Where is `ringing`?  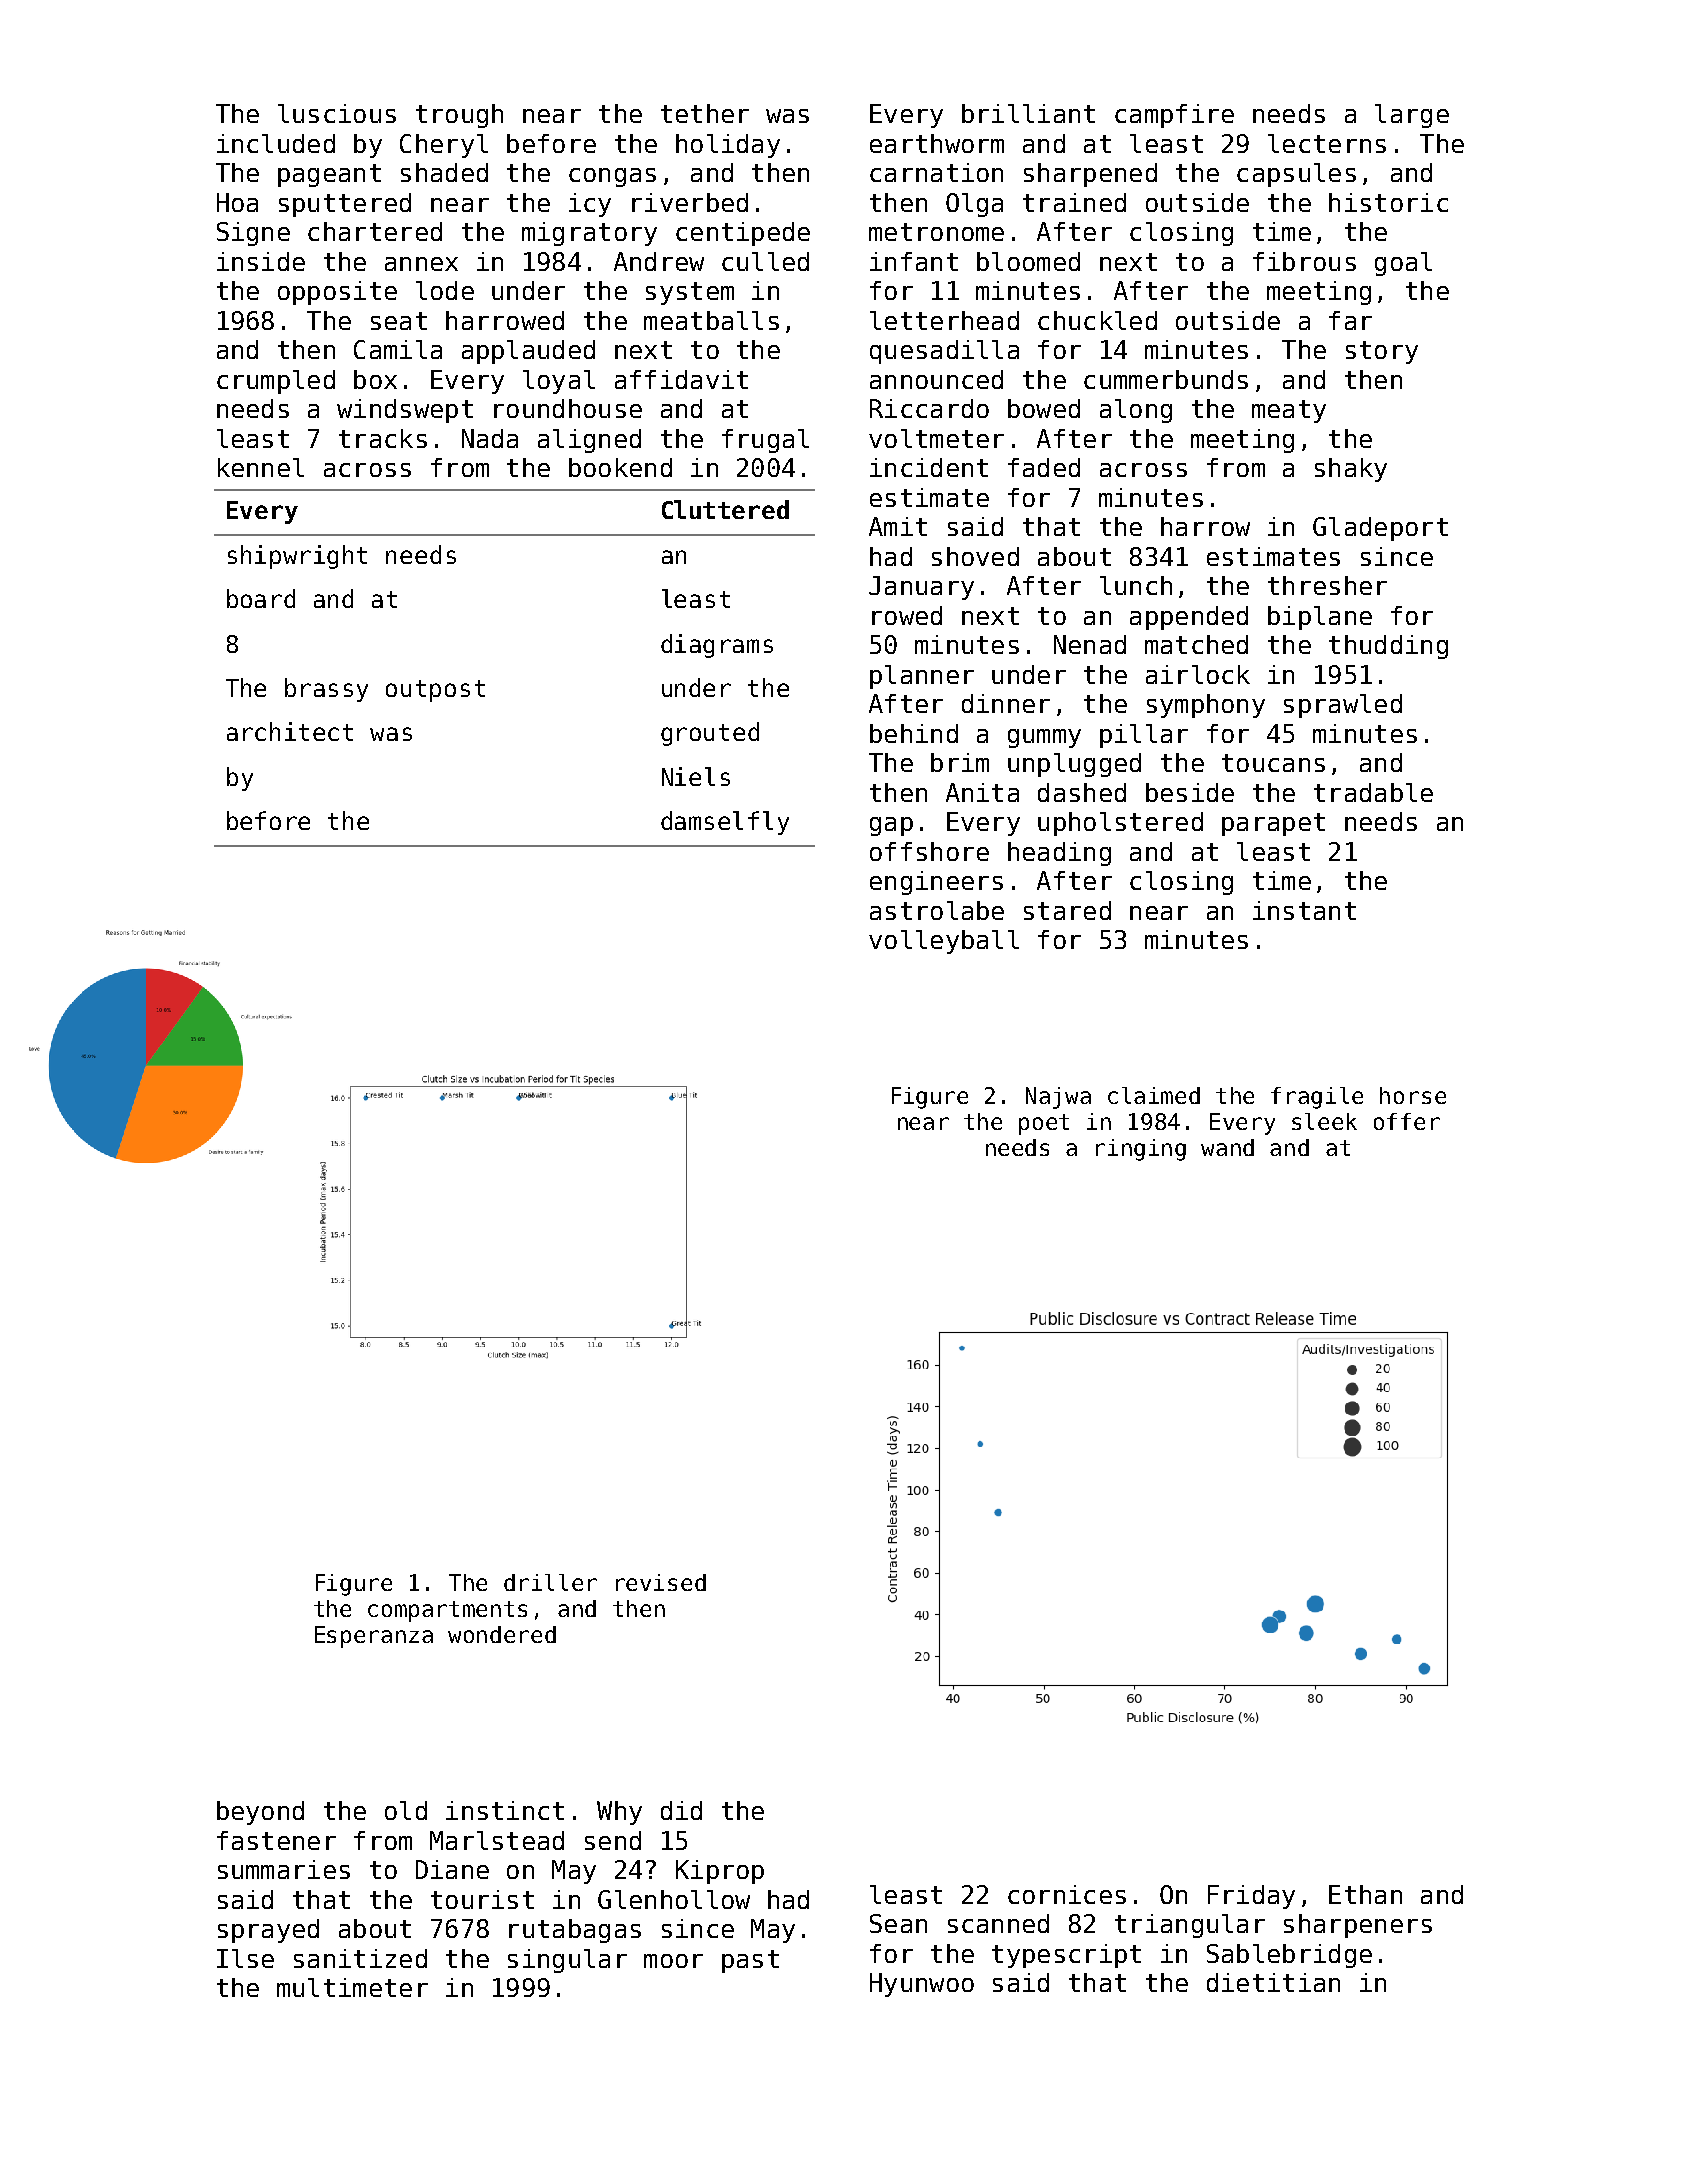 ringing is located at coordinates (1141, 1150).
